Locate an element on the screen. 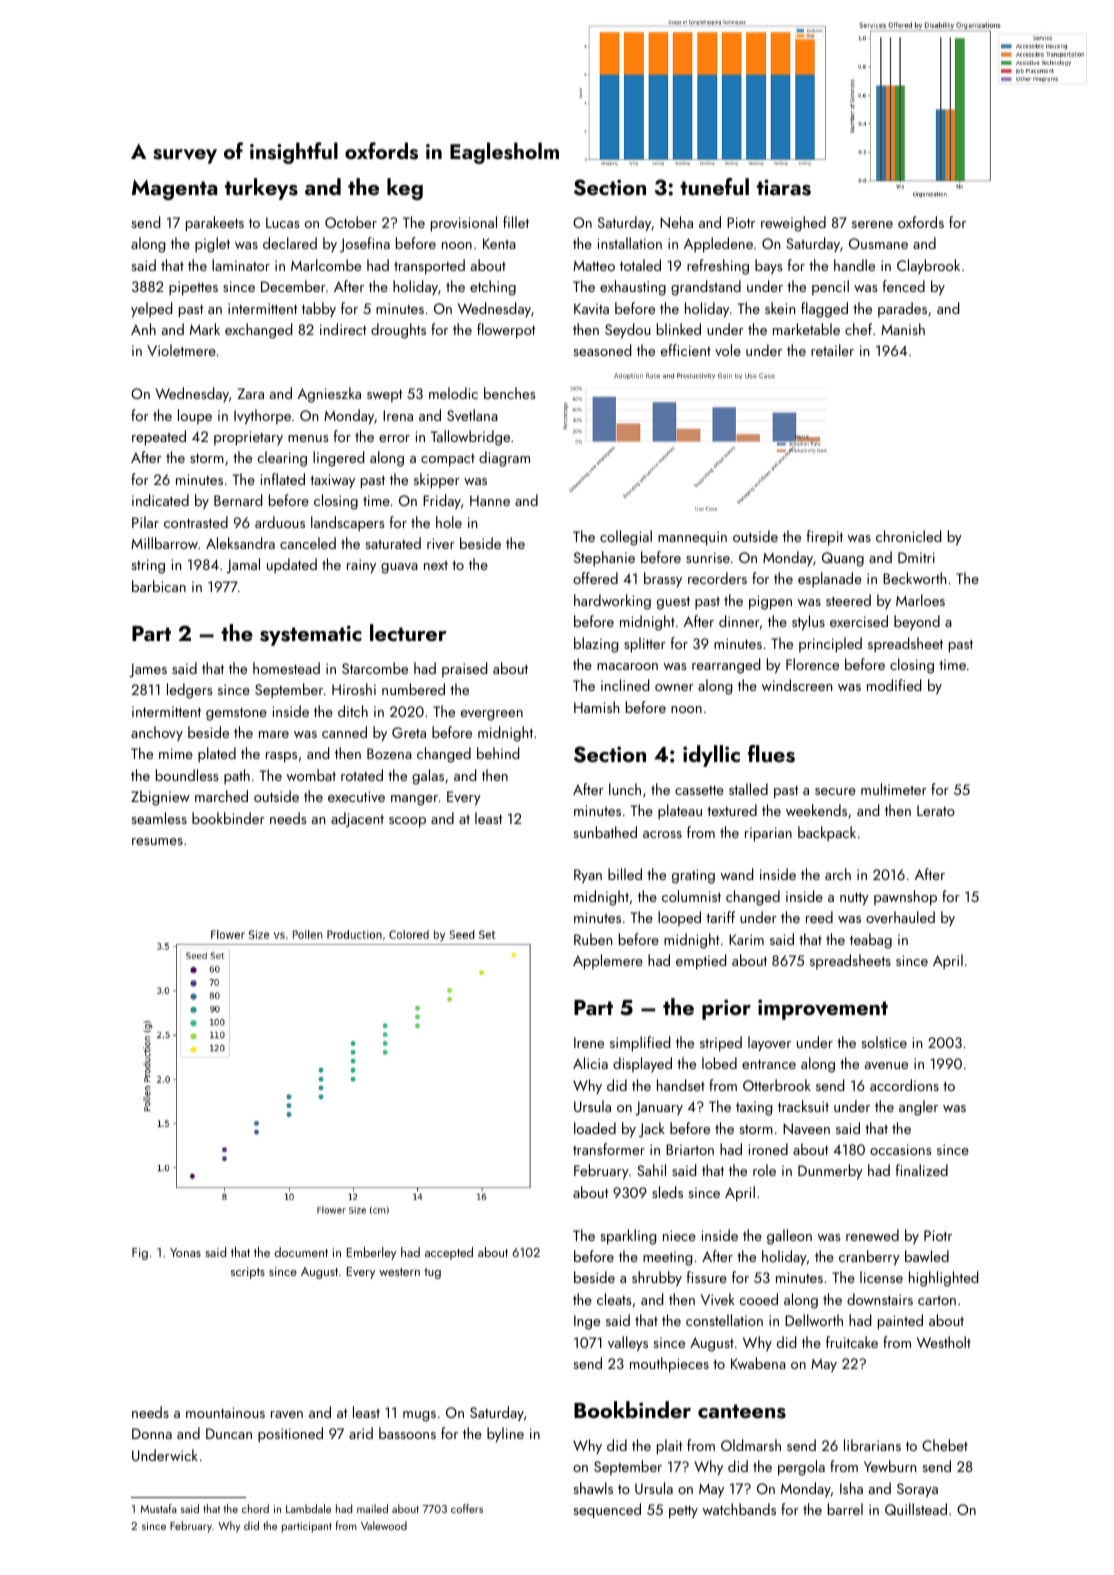  Emberley is located at coordinates (371, 1253).
